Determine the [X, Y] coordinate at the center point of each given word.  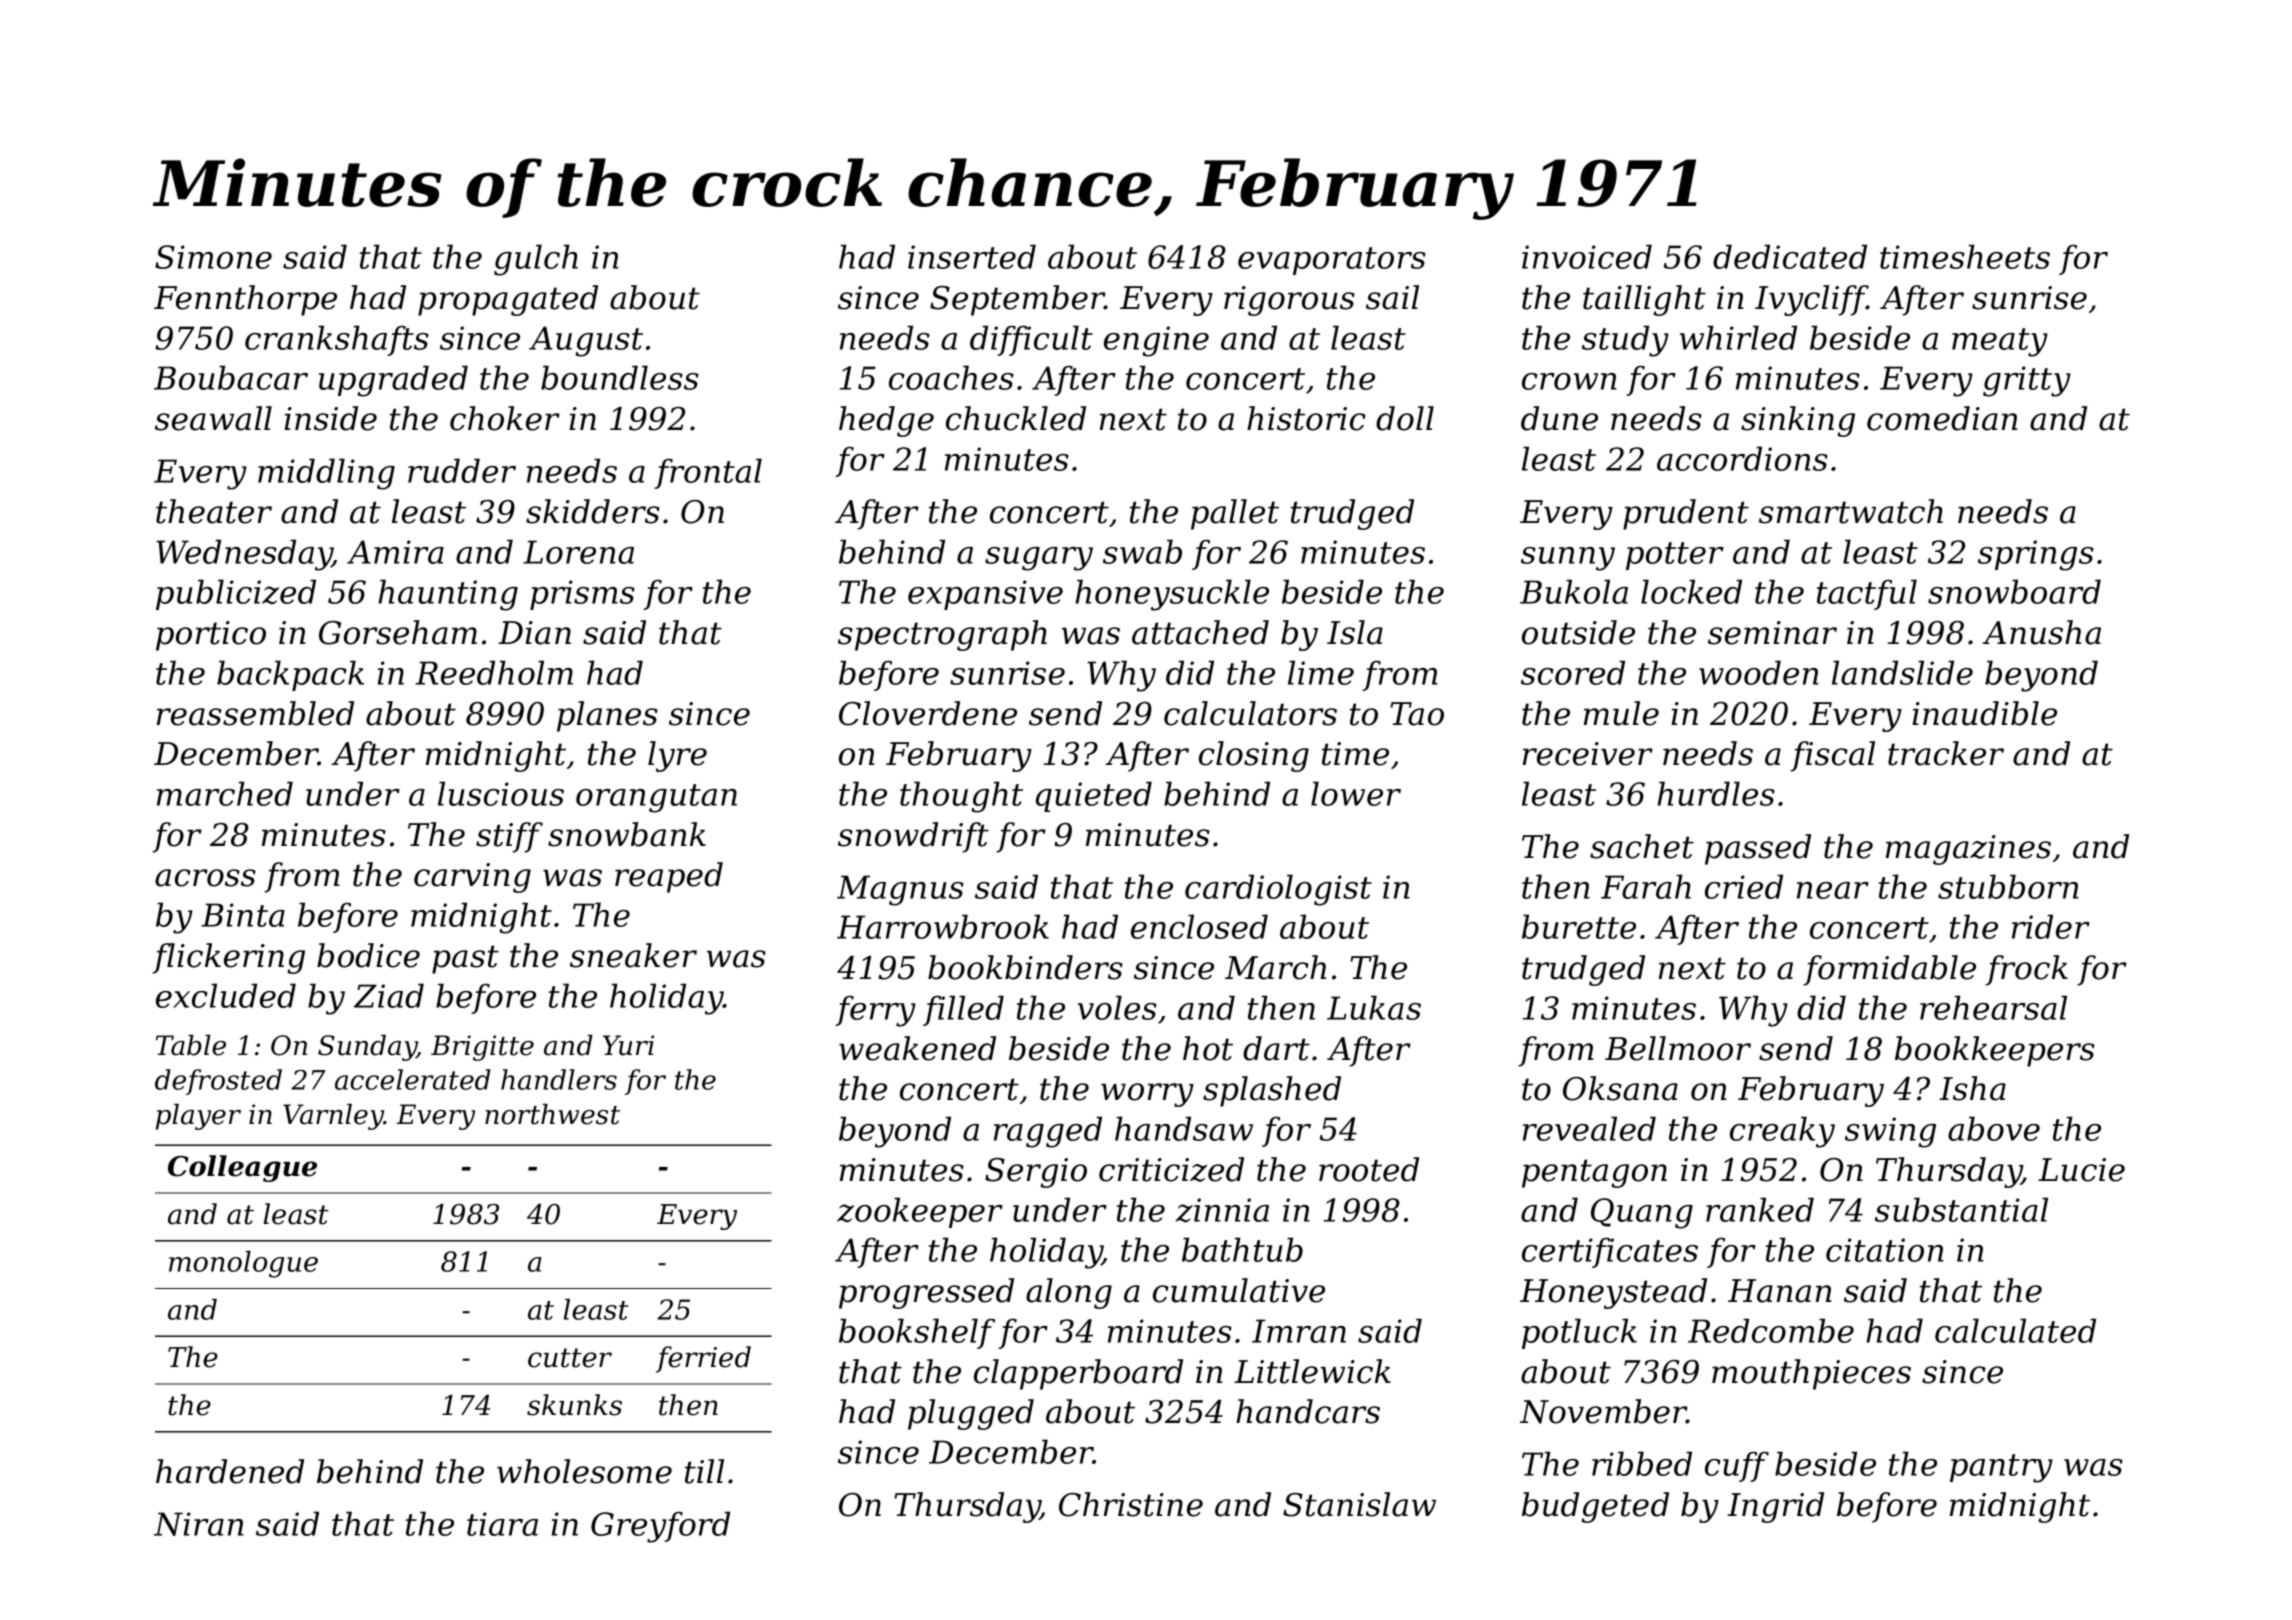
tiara [502, 1524]
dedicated [1790, 256]
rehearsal [1993, 1007]
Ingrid [1775, 1507]
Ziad [389, 995]
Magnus [900, 890]
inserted [972, 256]
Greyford [660, 1527]
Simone [213, 257]
